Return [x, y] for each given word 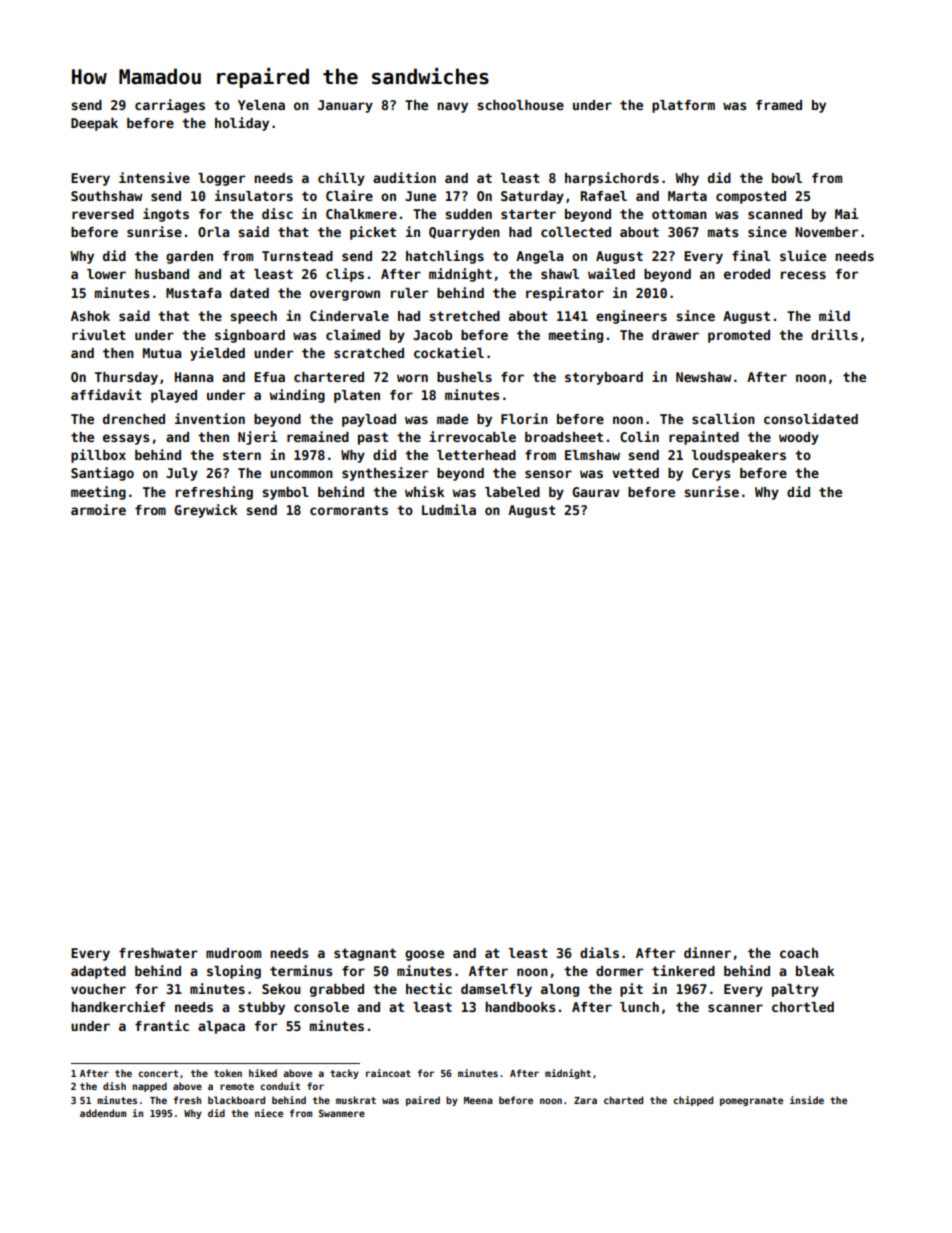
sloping [234, 972]
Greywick [205, 511]
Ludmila [449, 509]
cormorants [349, 510]
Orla [213, 232]
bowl [787, 178]
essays [126, 439]
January [345, 106]
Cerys [711, 474]
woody [799, 438]
